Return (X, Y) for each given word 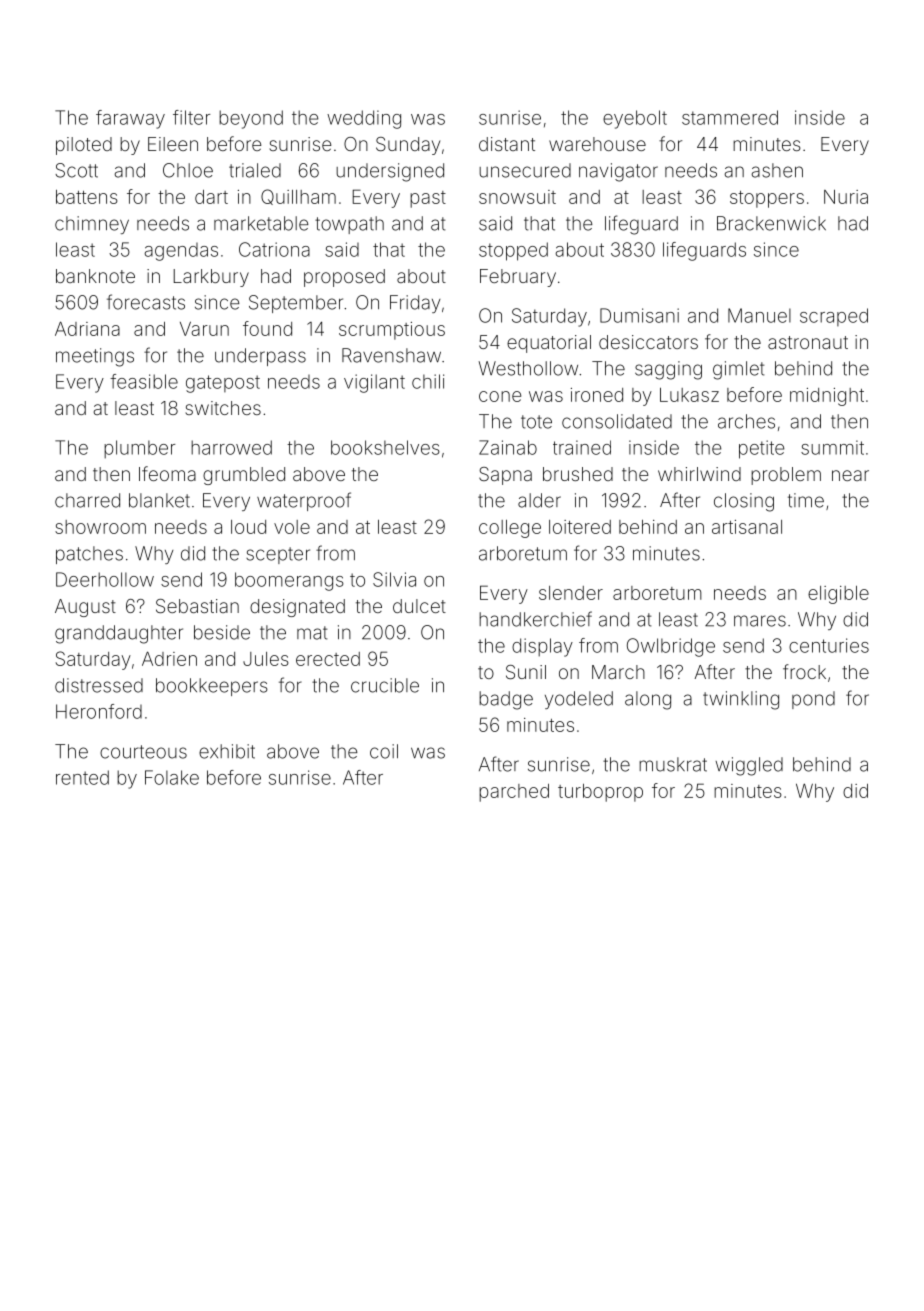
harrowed (231, 447)
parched (514, 793)
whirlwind (699, 474)
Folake (172, 777)
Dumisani (639, 315)
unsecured (525, 170)
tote (536, 422)
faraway (130, 119)
